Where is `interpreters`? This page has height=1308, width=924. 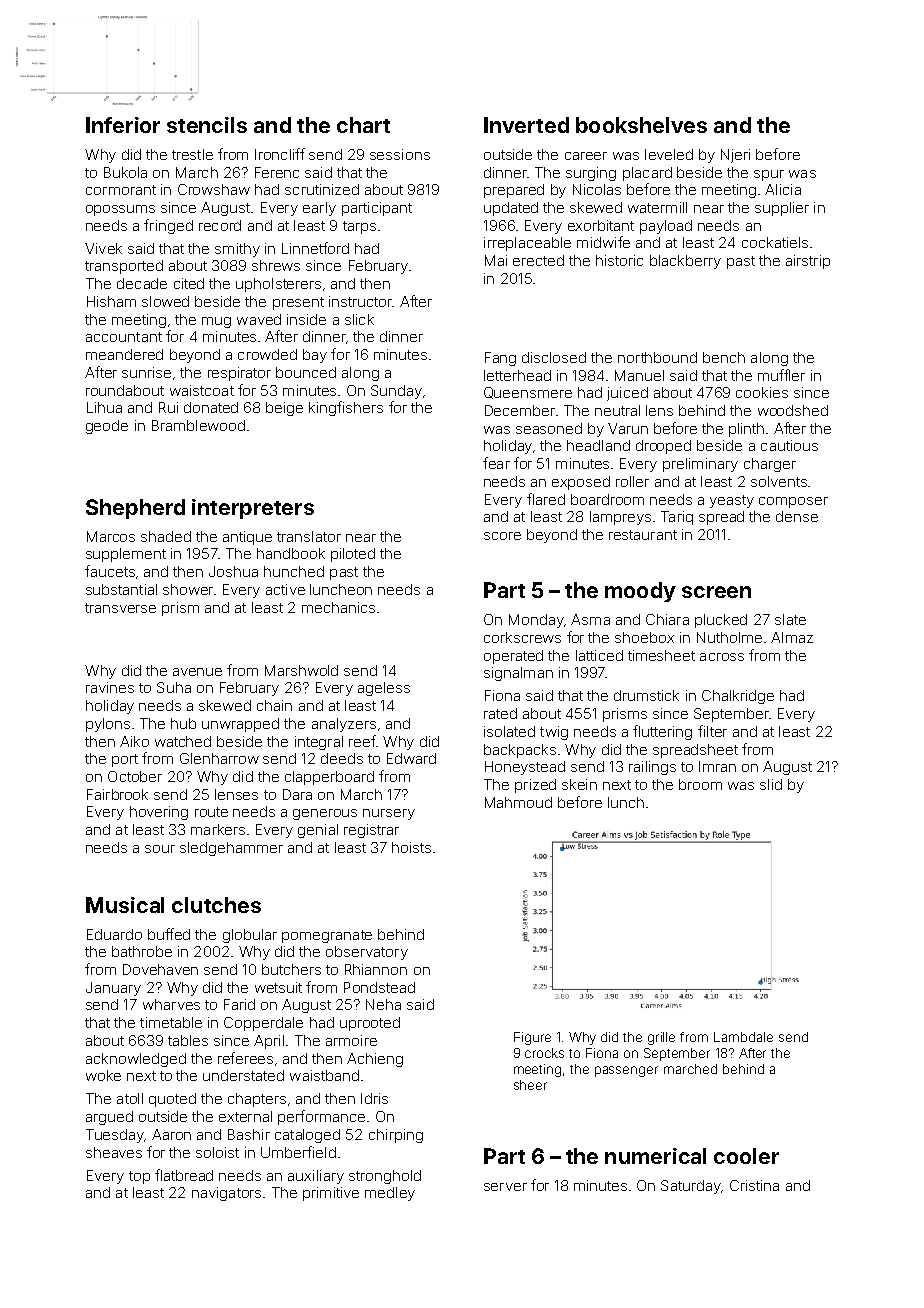 interpreters is located at coordinates (253, 509).
